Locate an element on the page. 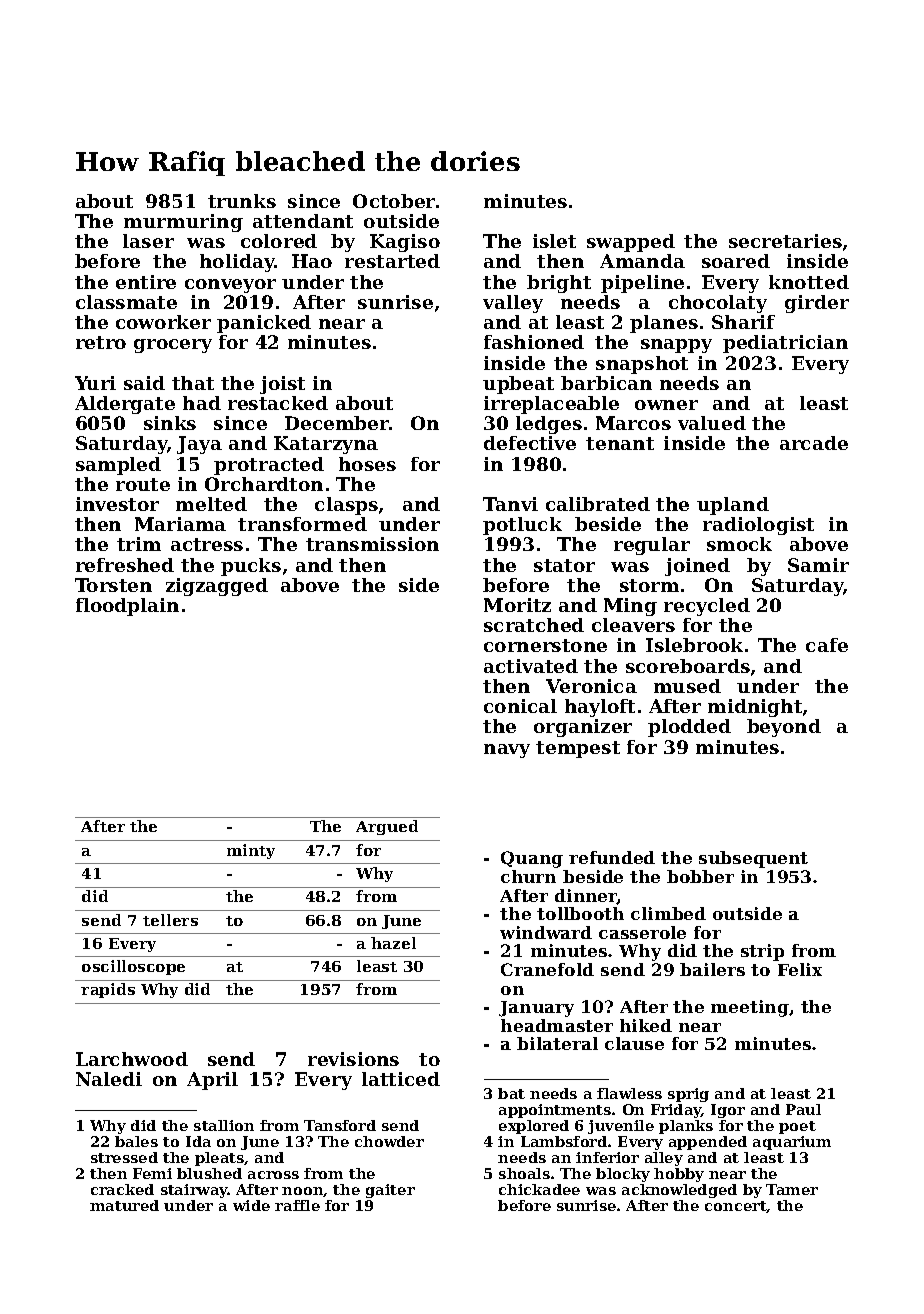  floodplain is located at coordinates (127, 607).
